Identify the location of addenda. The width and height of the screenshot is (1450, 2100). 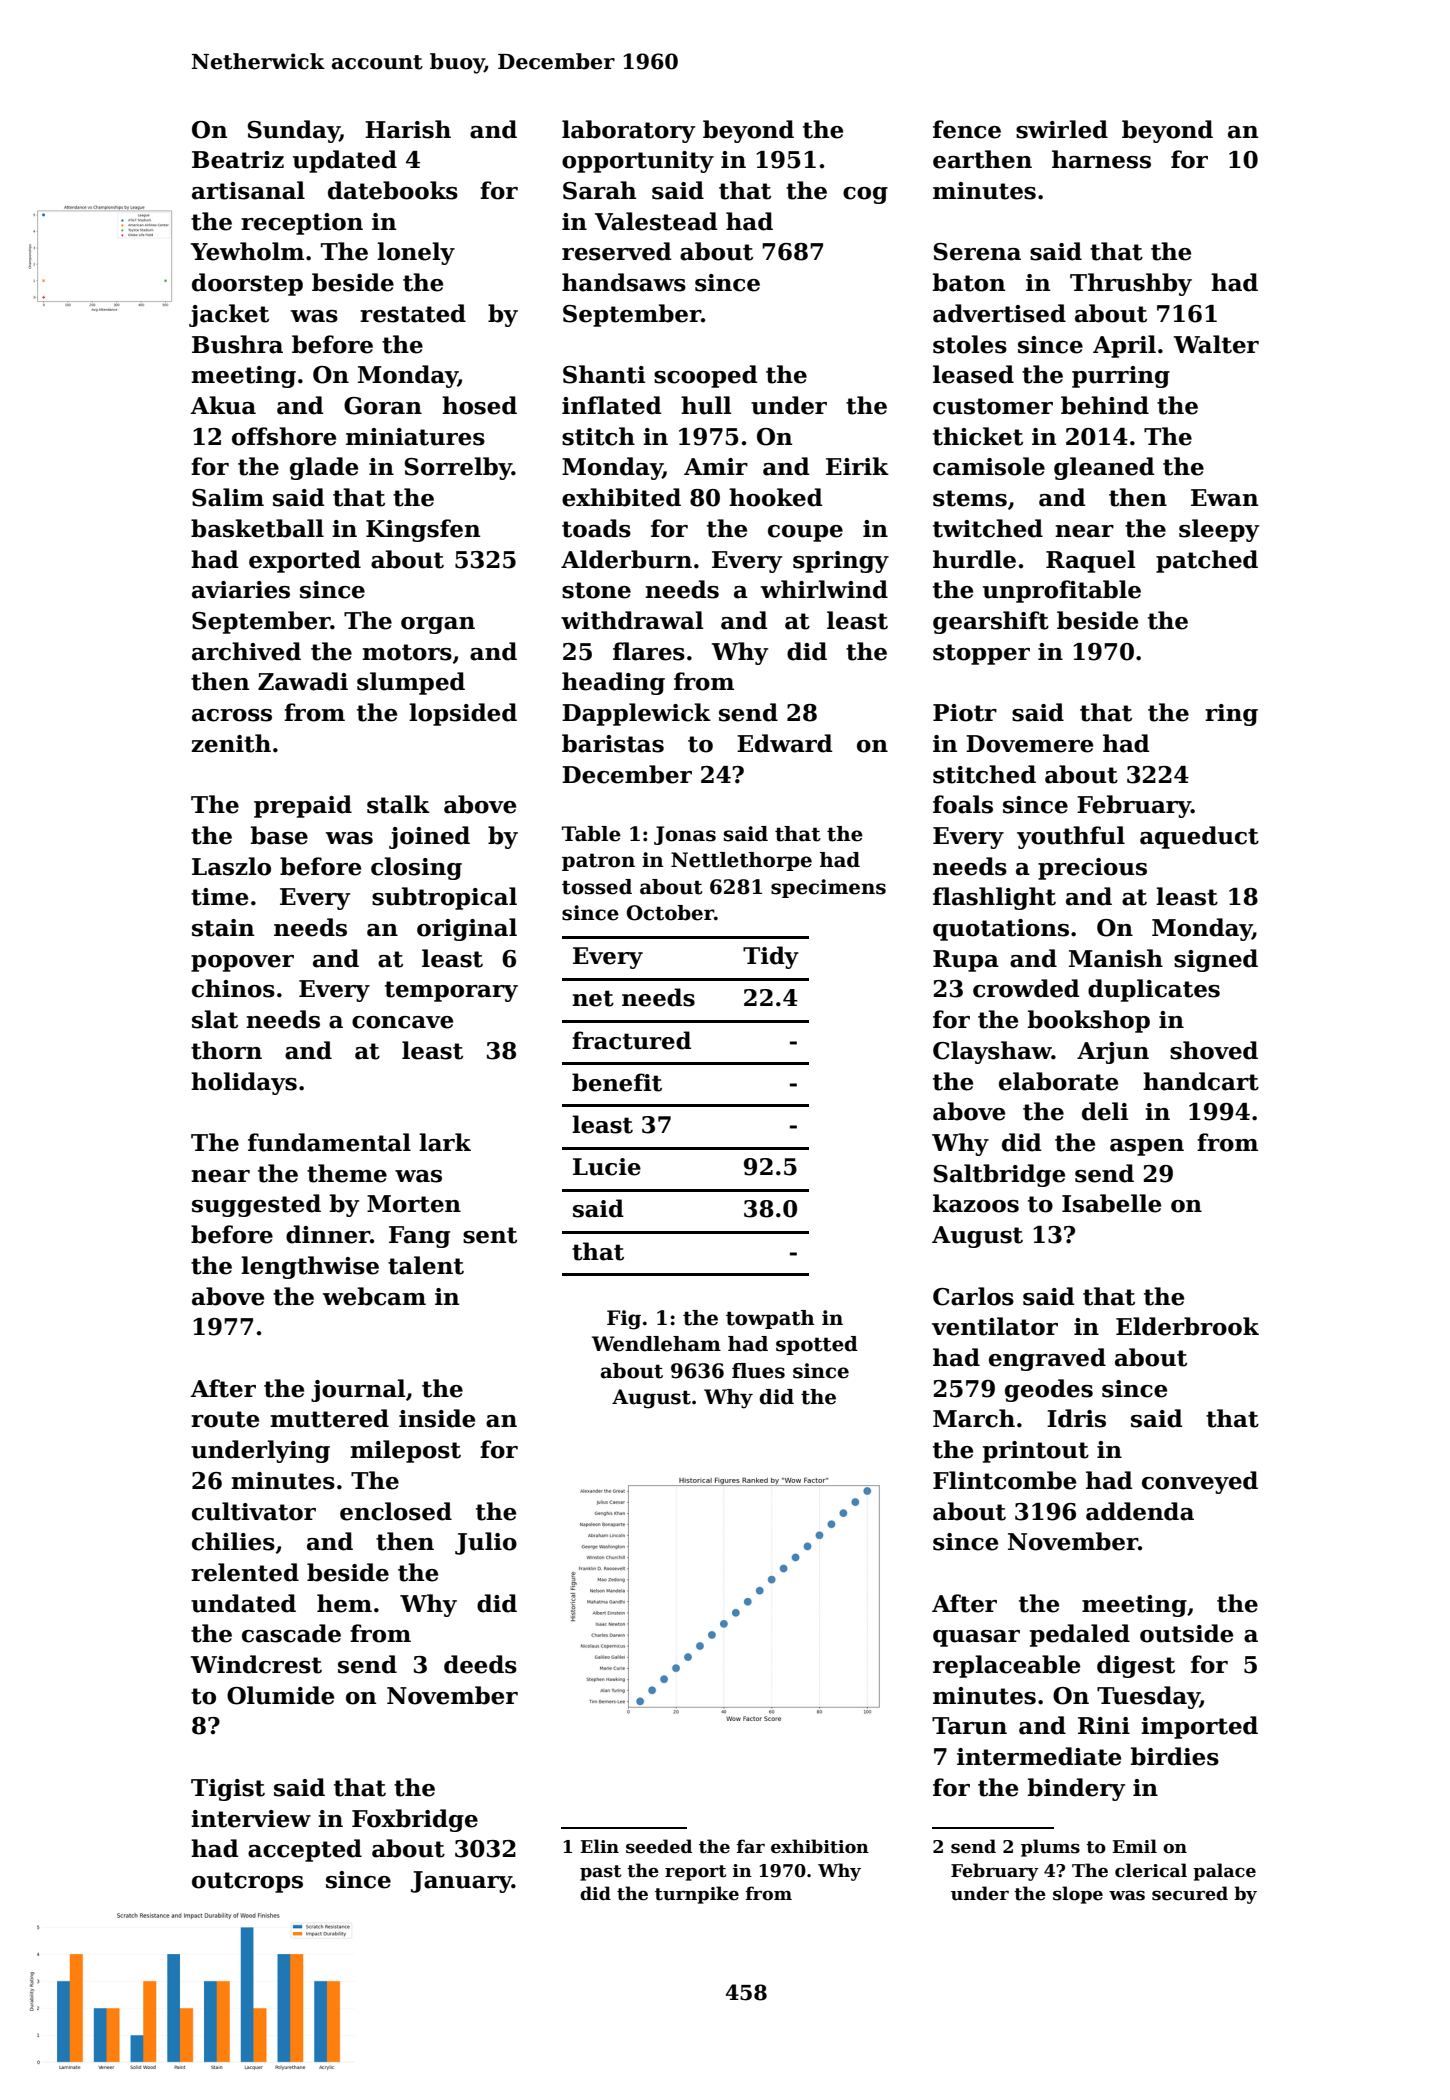
(1140, 1511).
